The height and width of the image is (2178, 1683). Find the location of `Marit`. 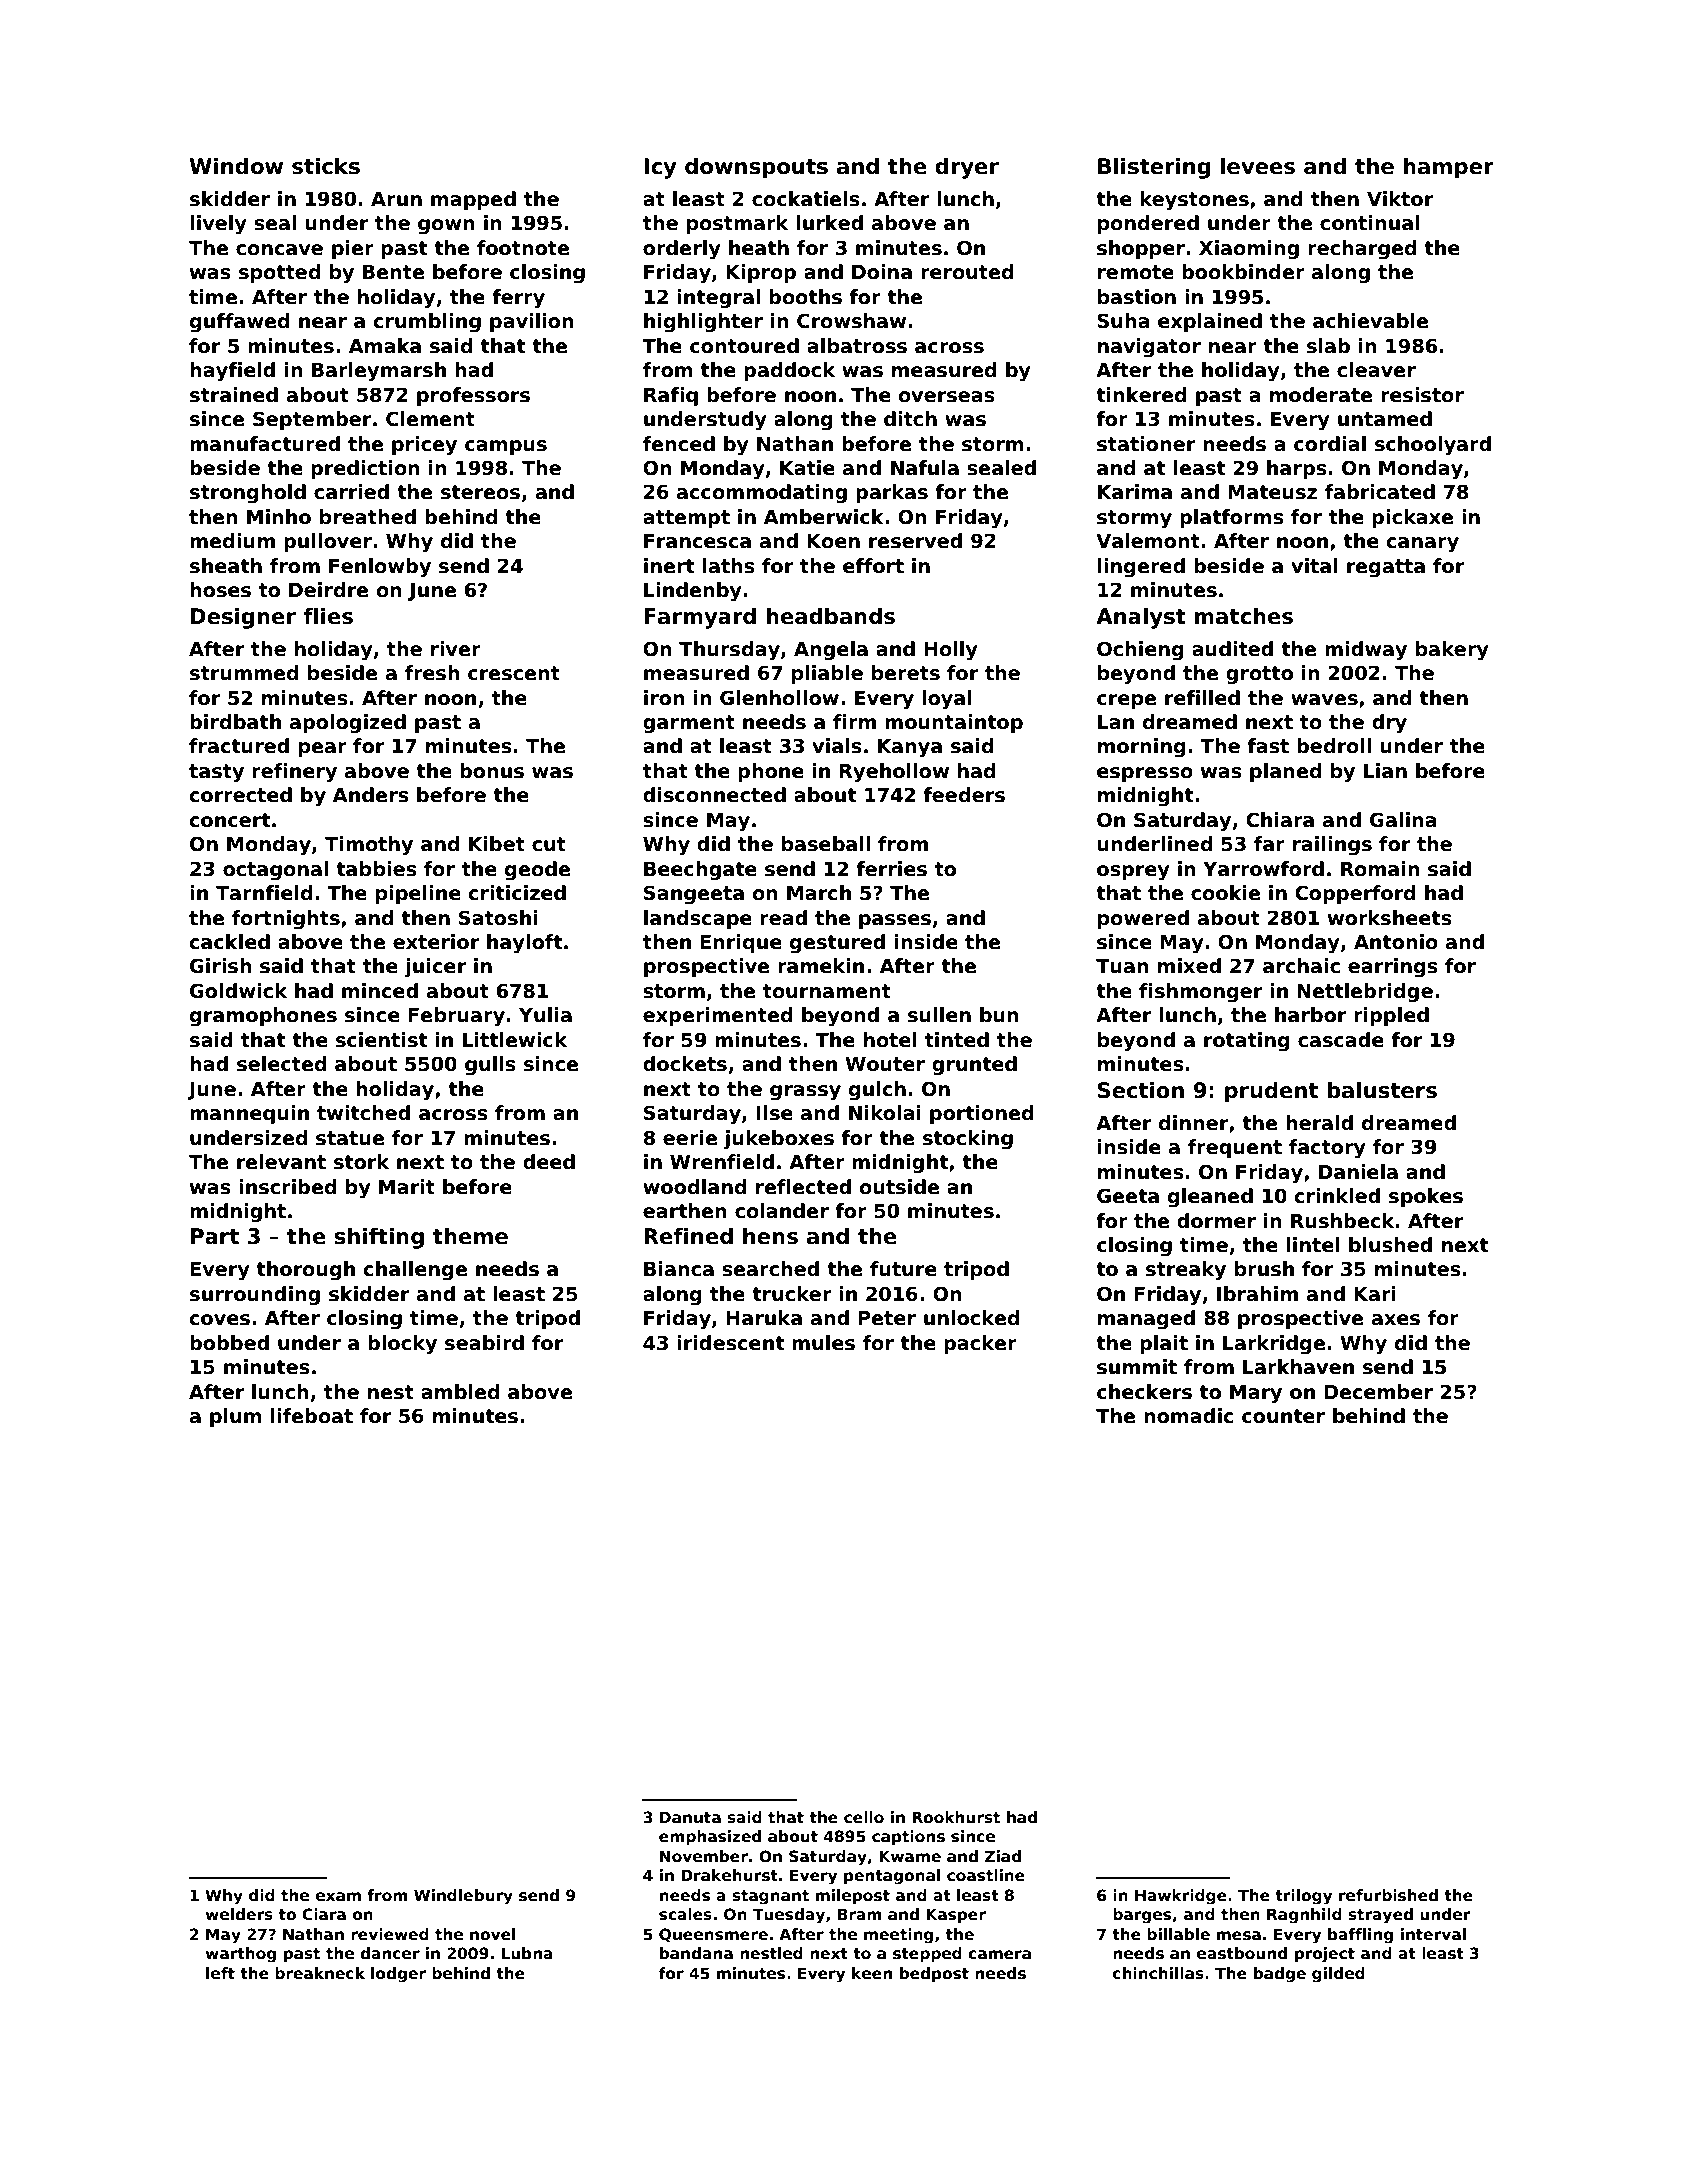

Marit is located at coordinates (407, 1187).
